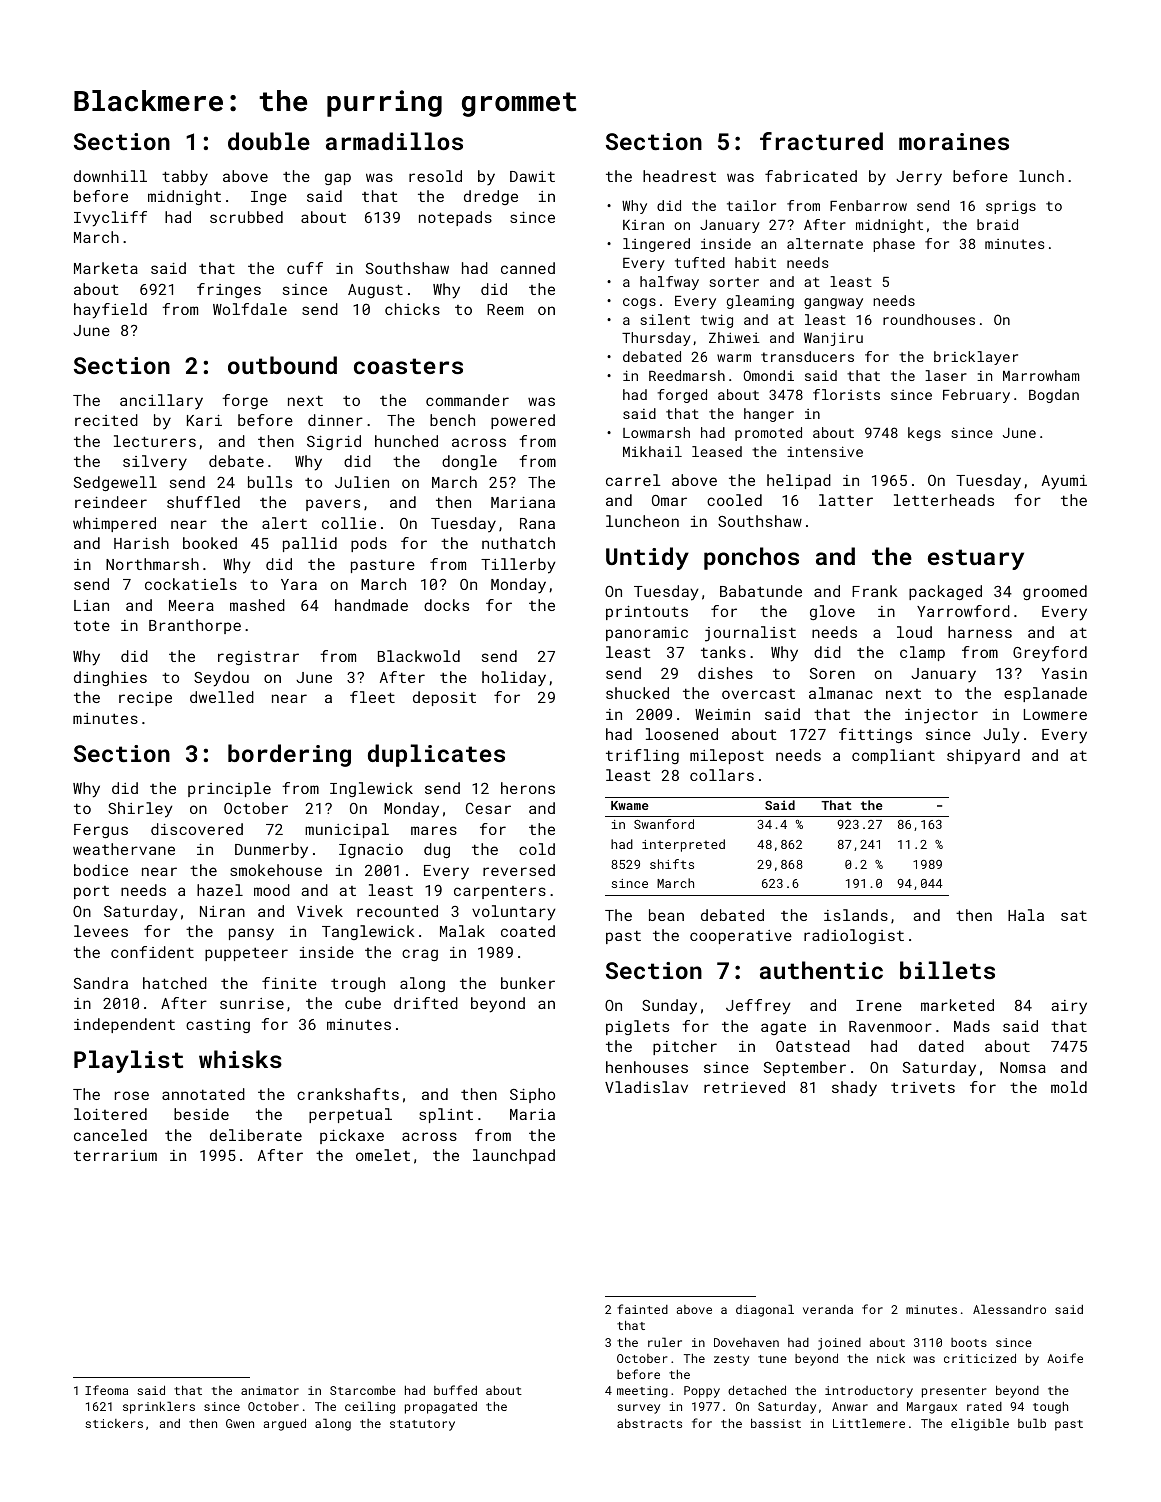  Describe the element at coordinates (269, 141) in the screenshot. I see `double` at that location.
